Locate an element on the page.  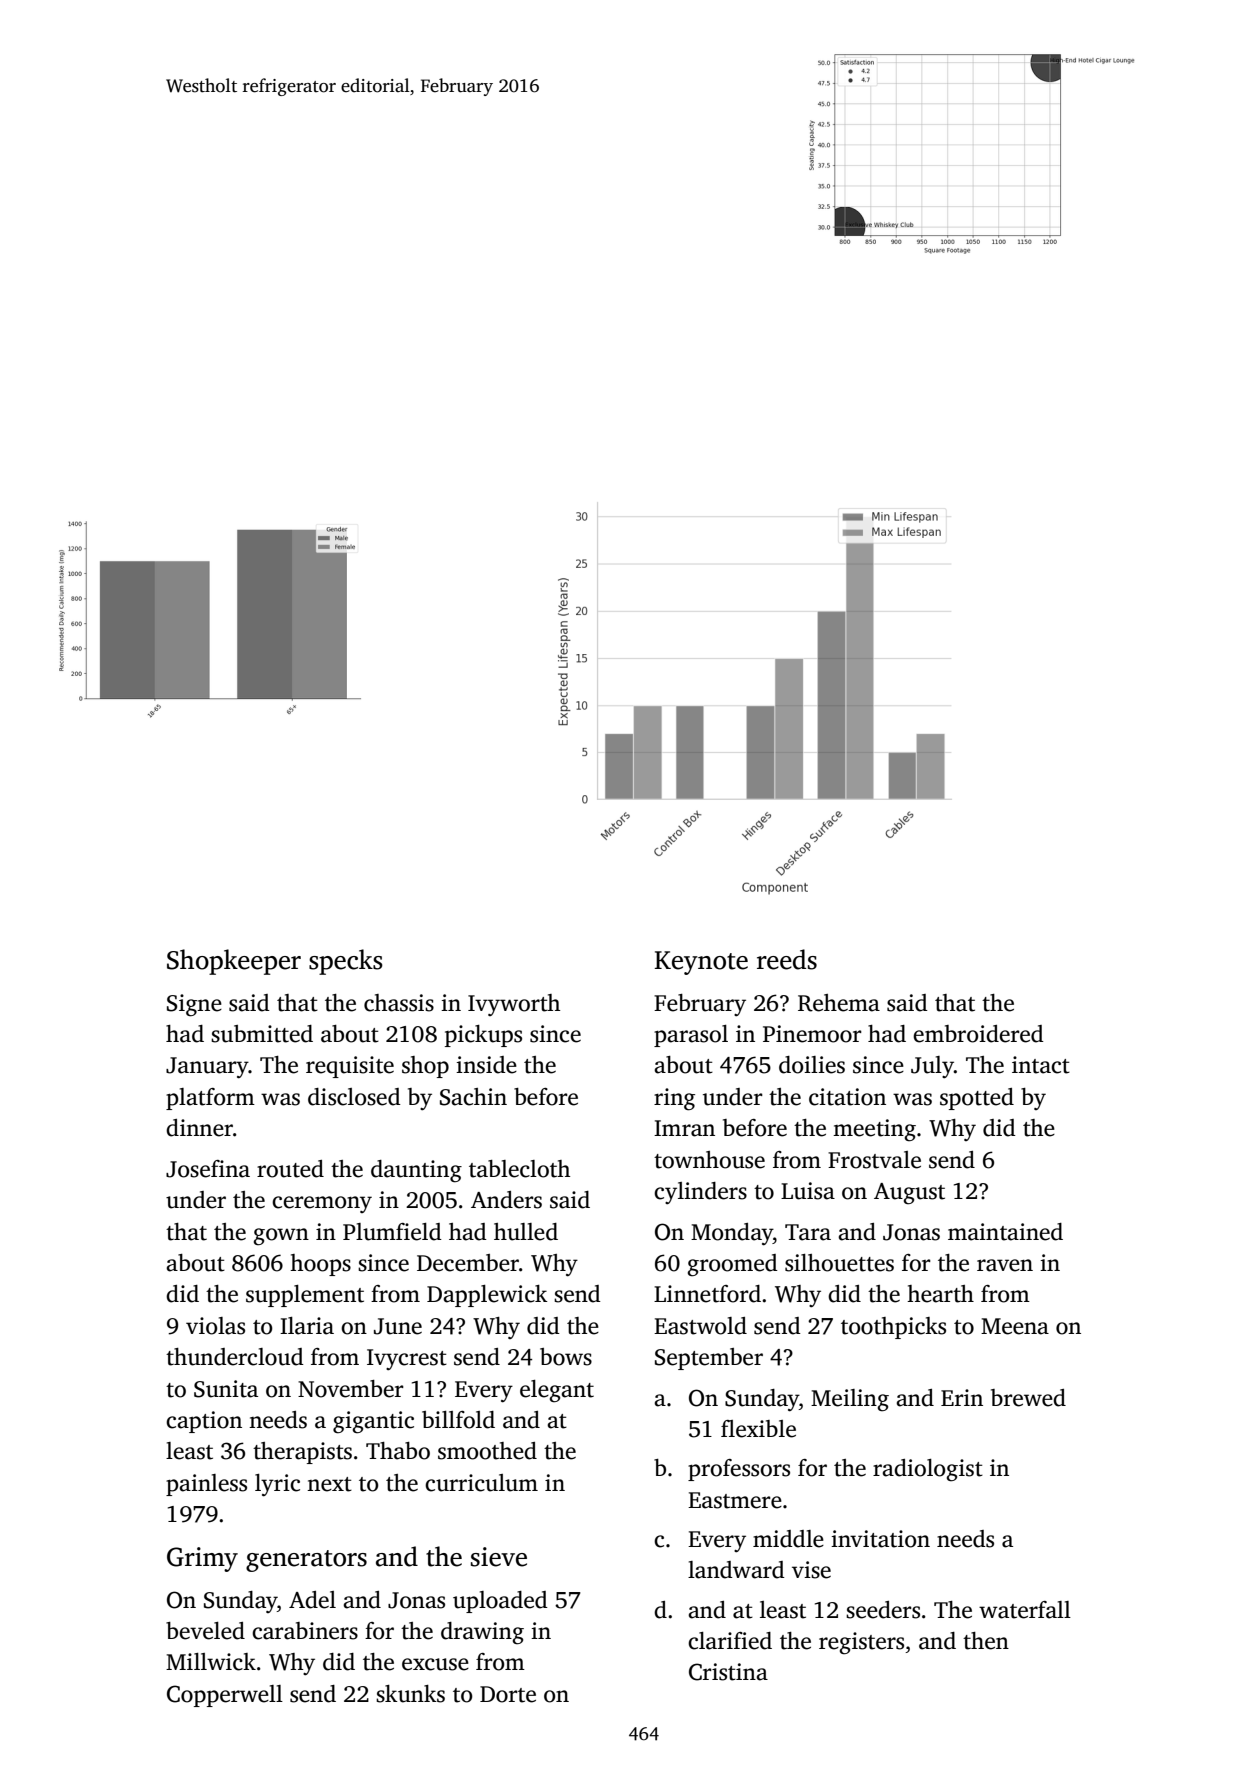
Ivyworth is located at coordinates (514, 1005).
